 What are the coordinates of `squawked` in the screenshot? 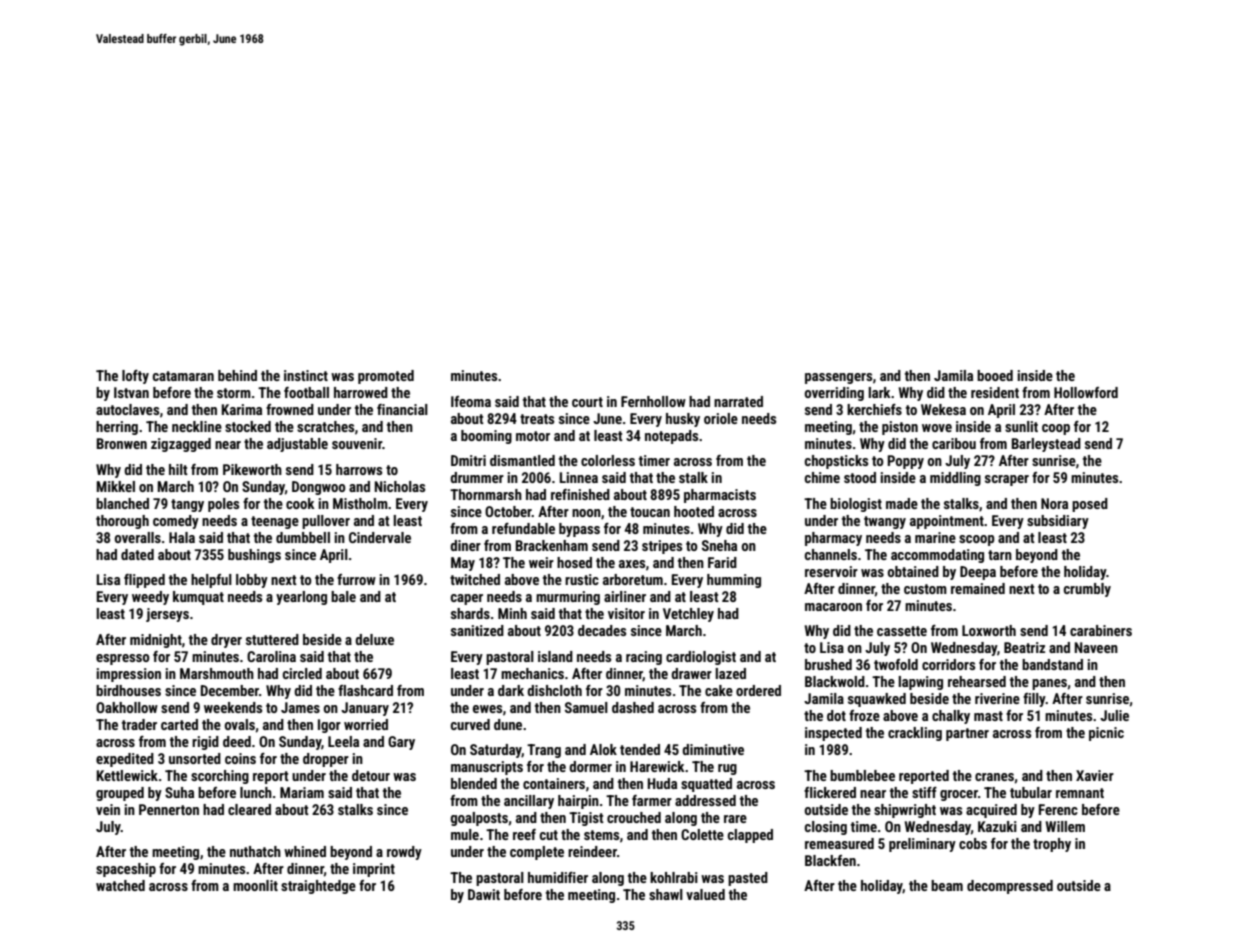 It's located at (877, 700).
